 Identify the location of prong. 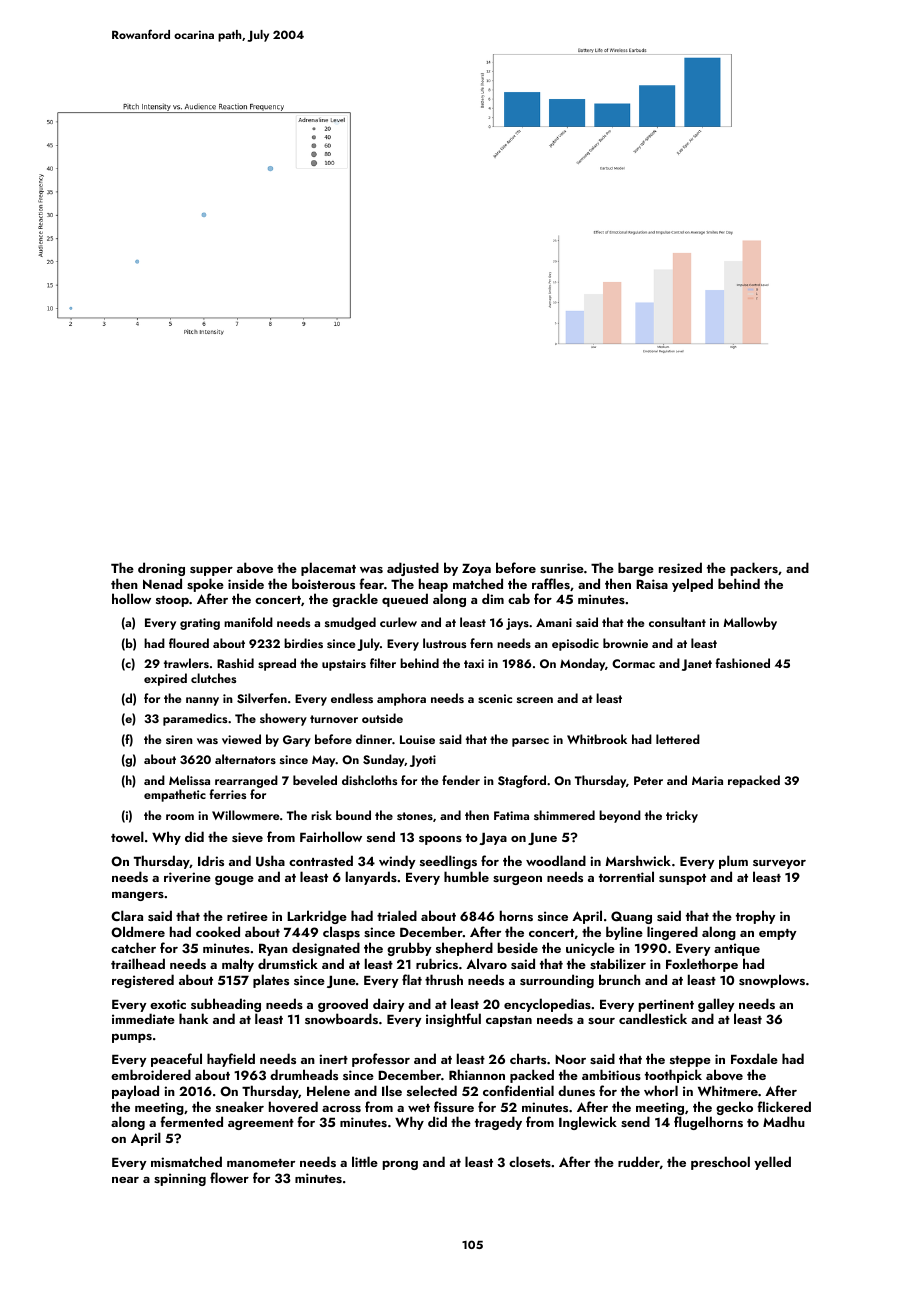
(400, 1165).
